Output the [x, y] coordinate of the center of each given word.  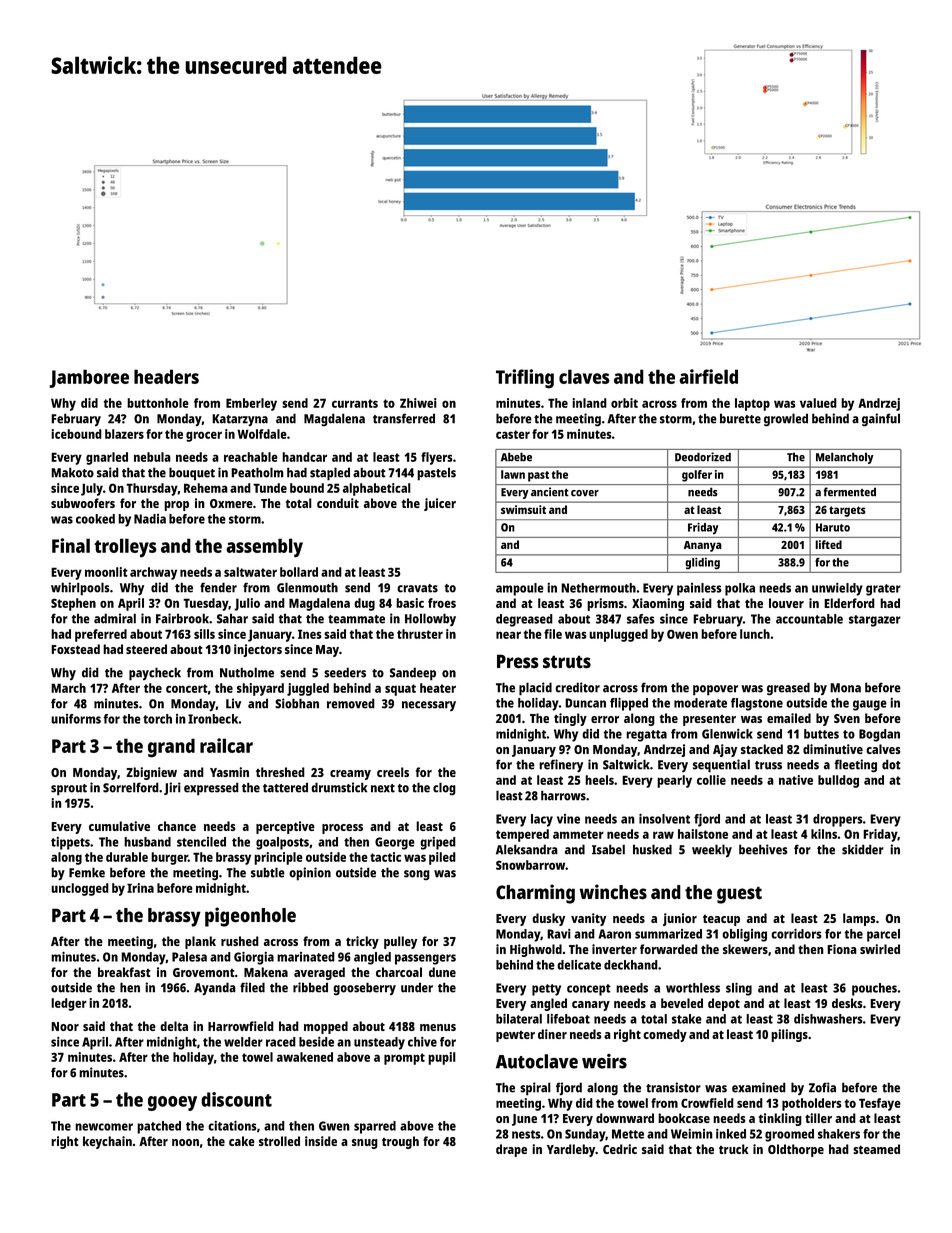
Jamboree [89, 378]
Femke [87, 872]
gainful [881, 419]
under [417, 988]
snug [365, 1144]
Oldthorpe [796, 1150]
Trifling [525, 379]
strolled [279, 1141]
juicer [440, 504]
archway [153, 573]
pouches [874, 989]
